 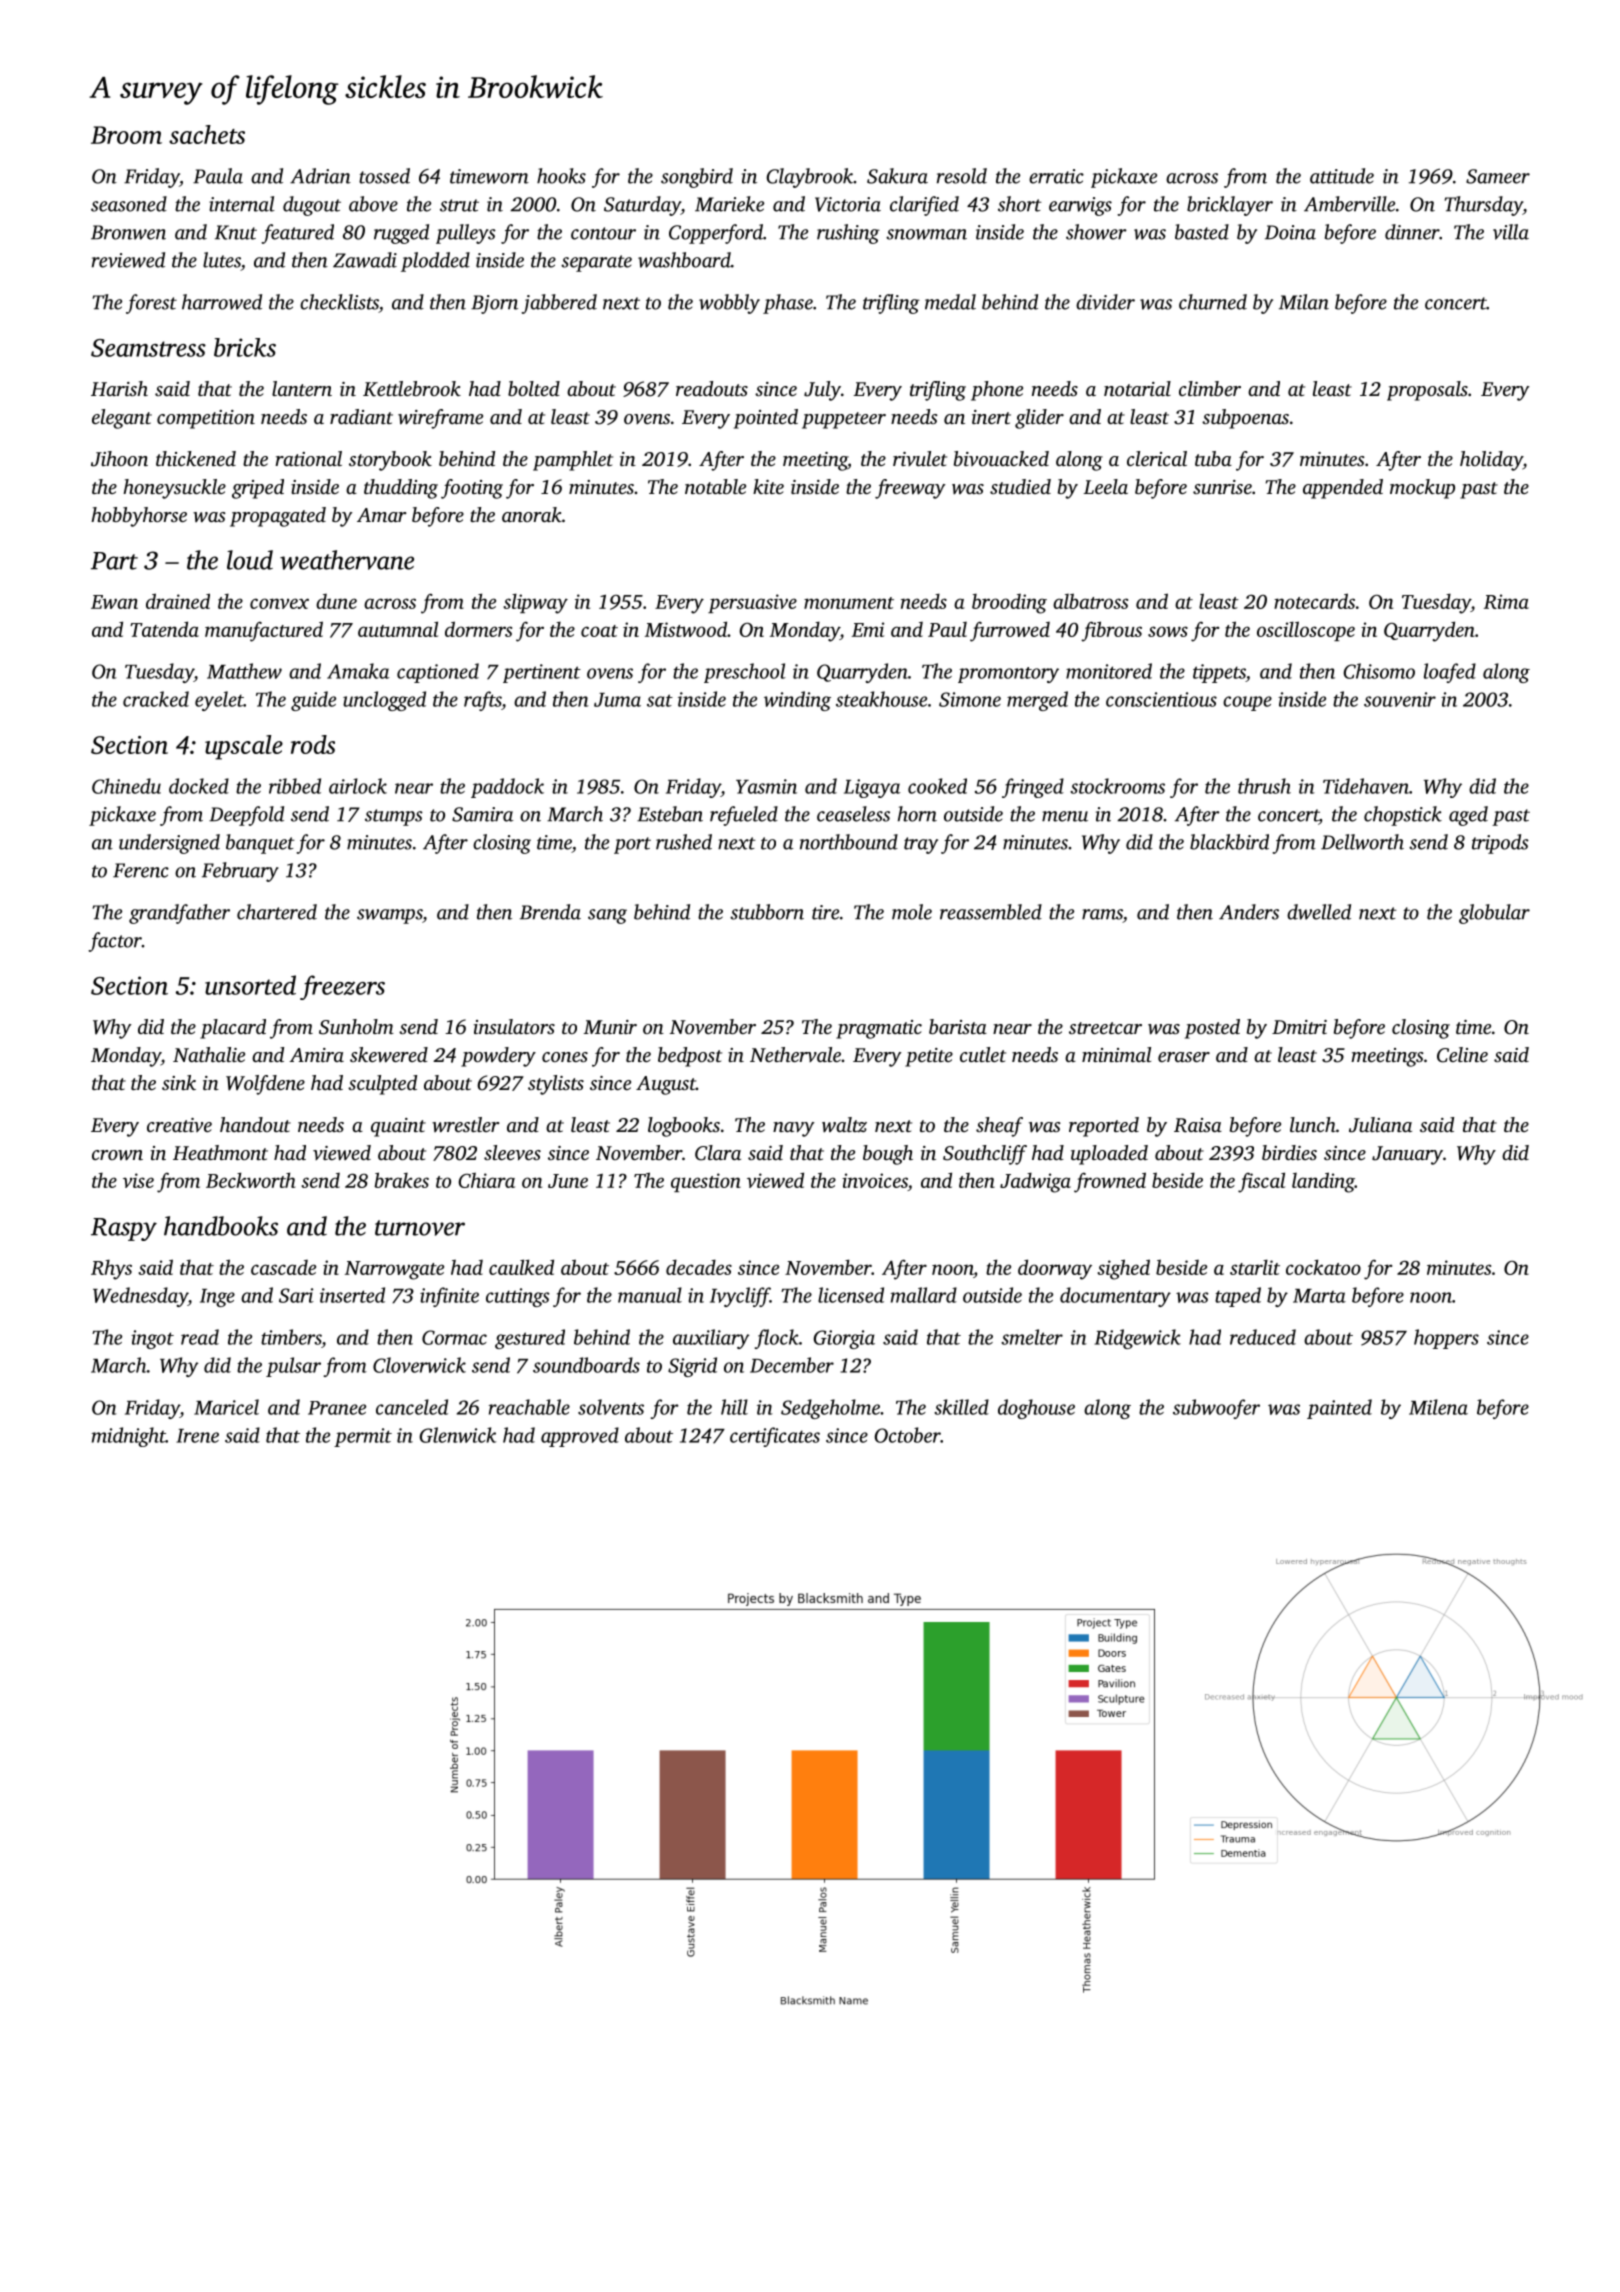 What do you see at coordinates (1446, 1339) in the image?
I see `hoppers` at bounding box center [1446, 1339].
